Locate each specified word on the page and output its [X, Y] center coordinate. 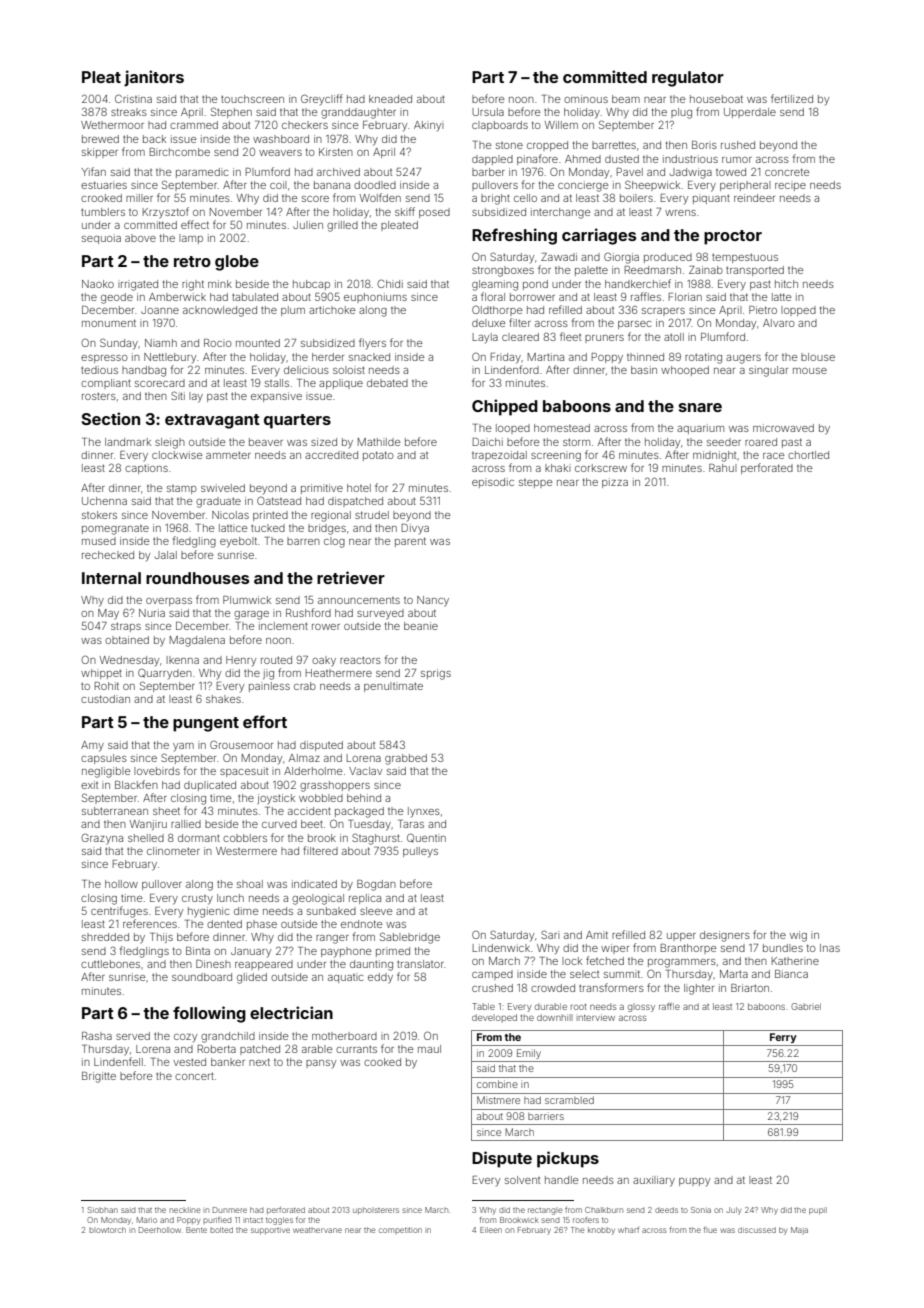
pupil [818, 1211]
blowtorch [107, 1230]
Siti [178, 395]
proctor [733, 237]
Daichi [488, 442]
